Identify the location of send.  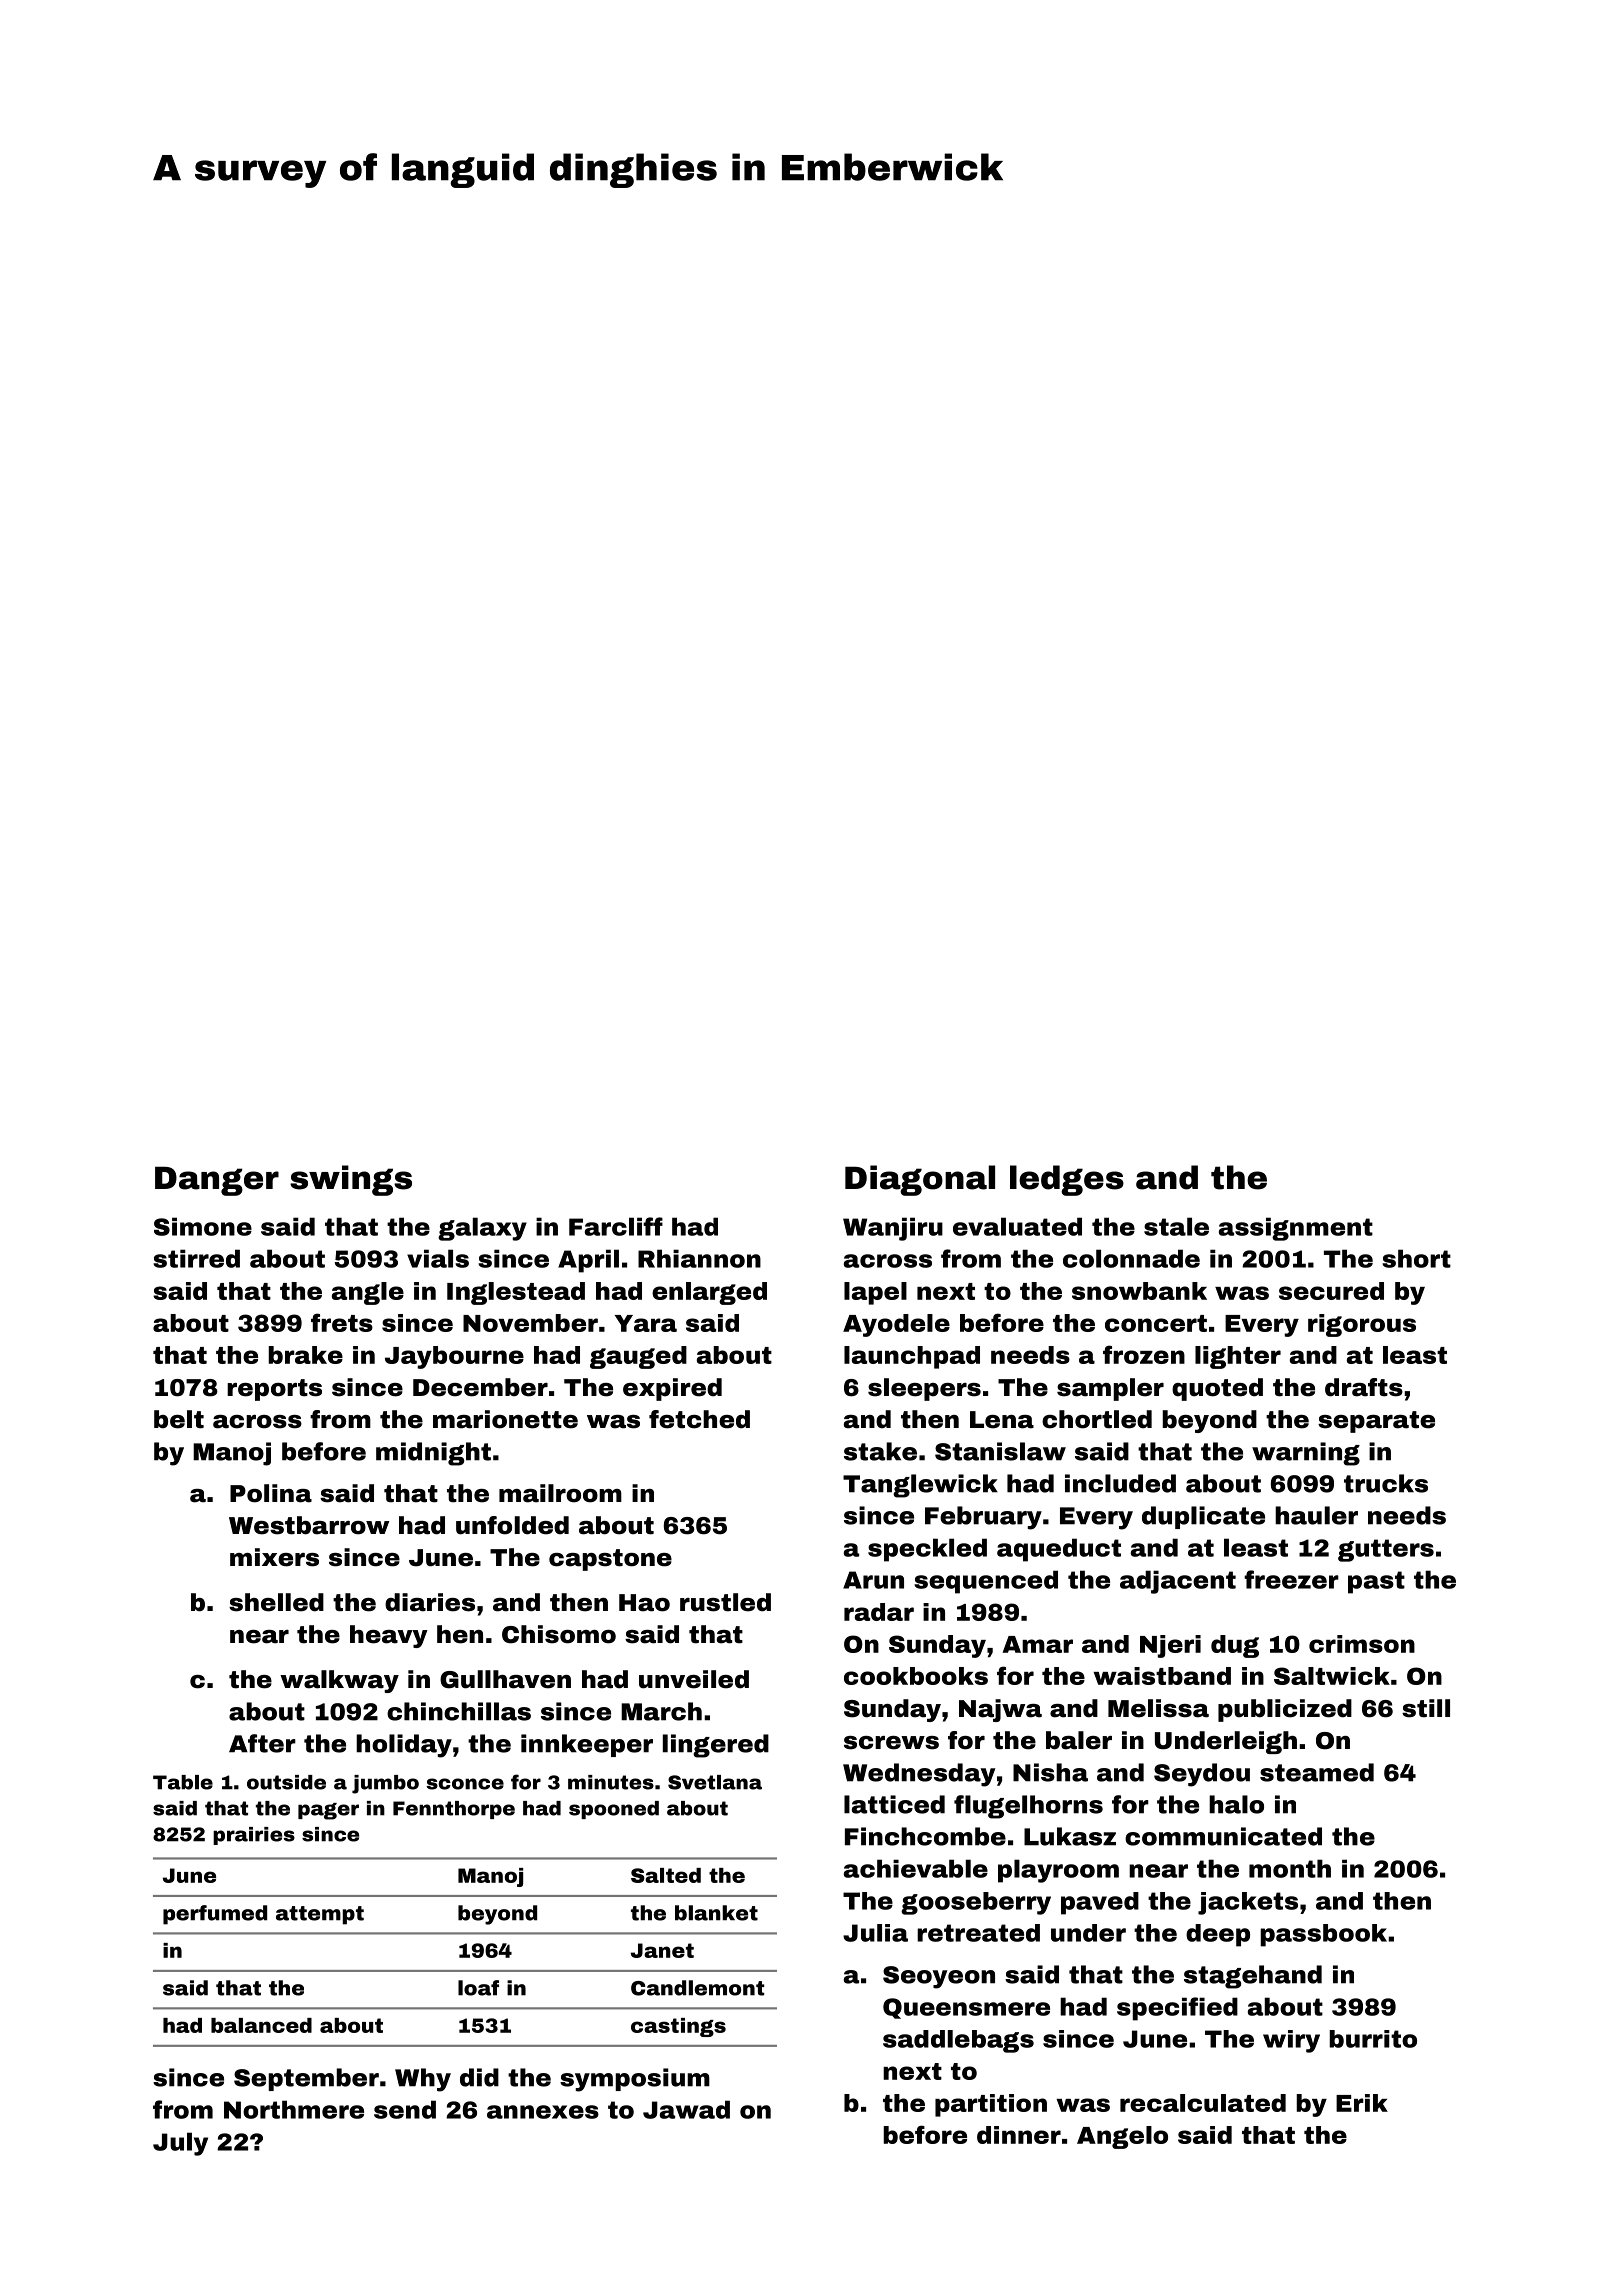
(405, 2109).
